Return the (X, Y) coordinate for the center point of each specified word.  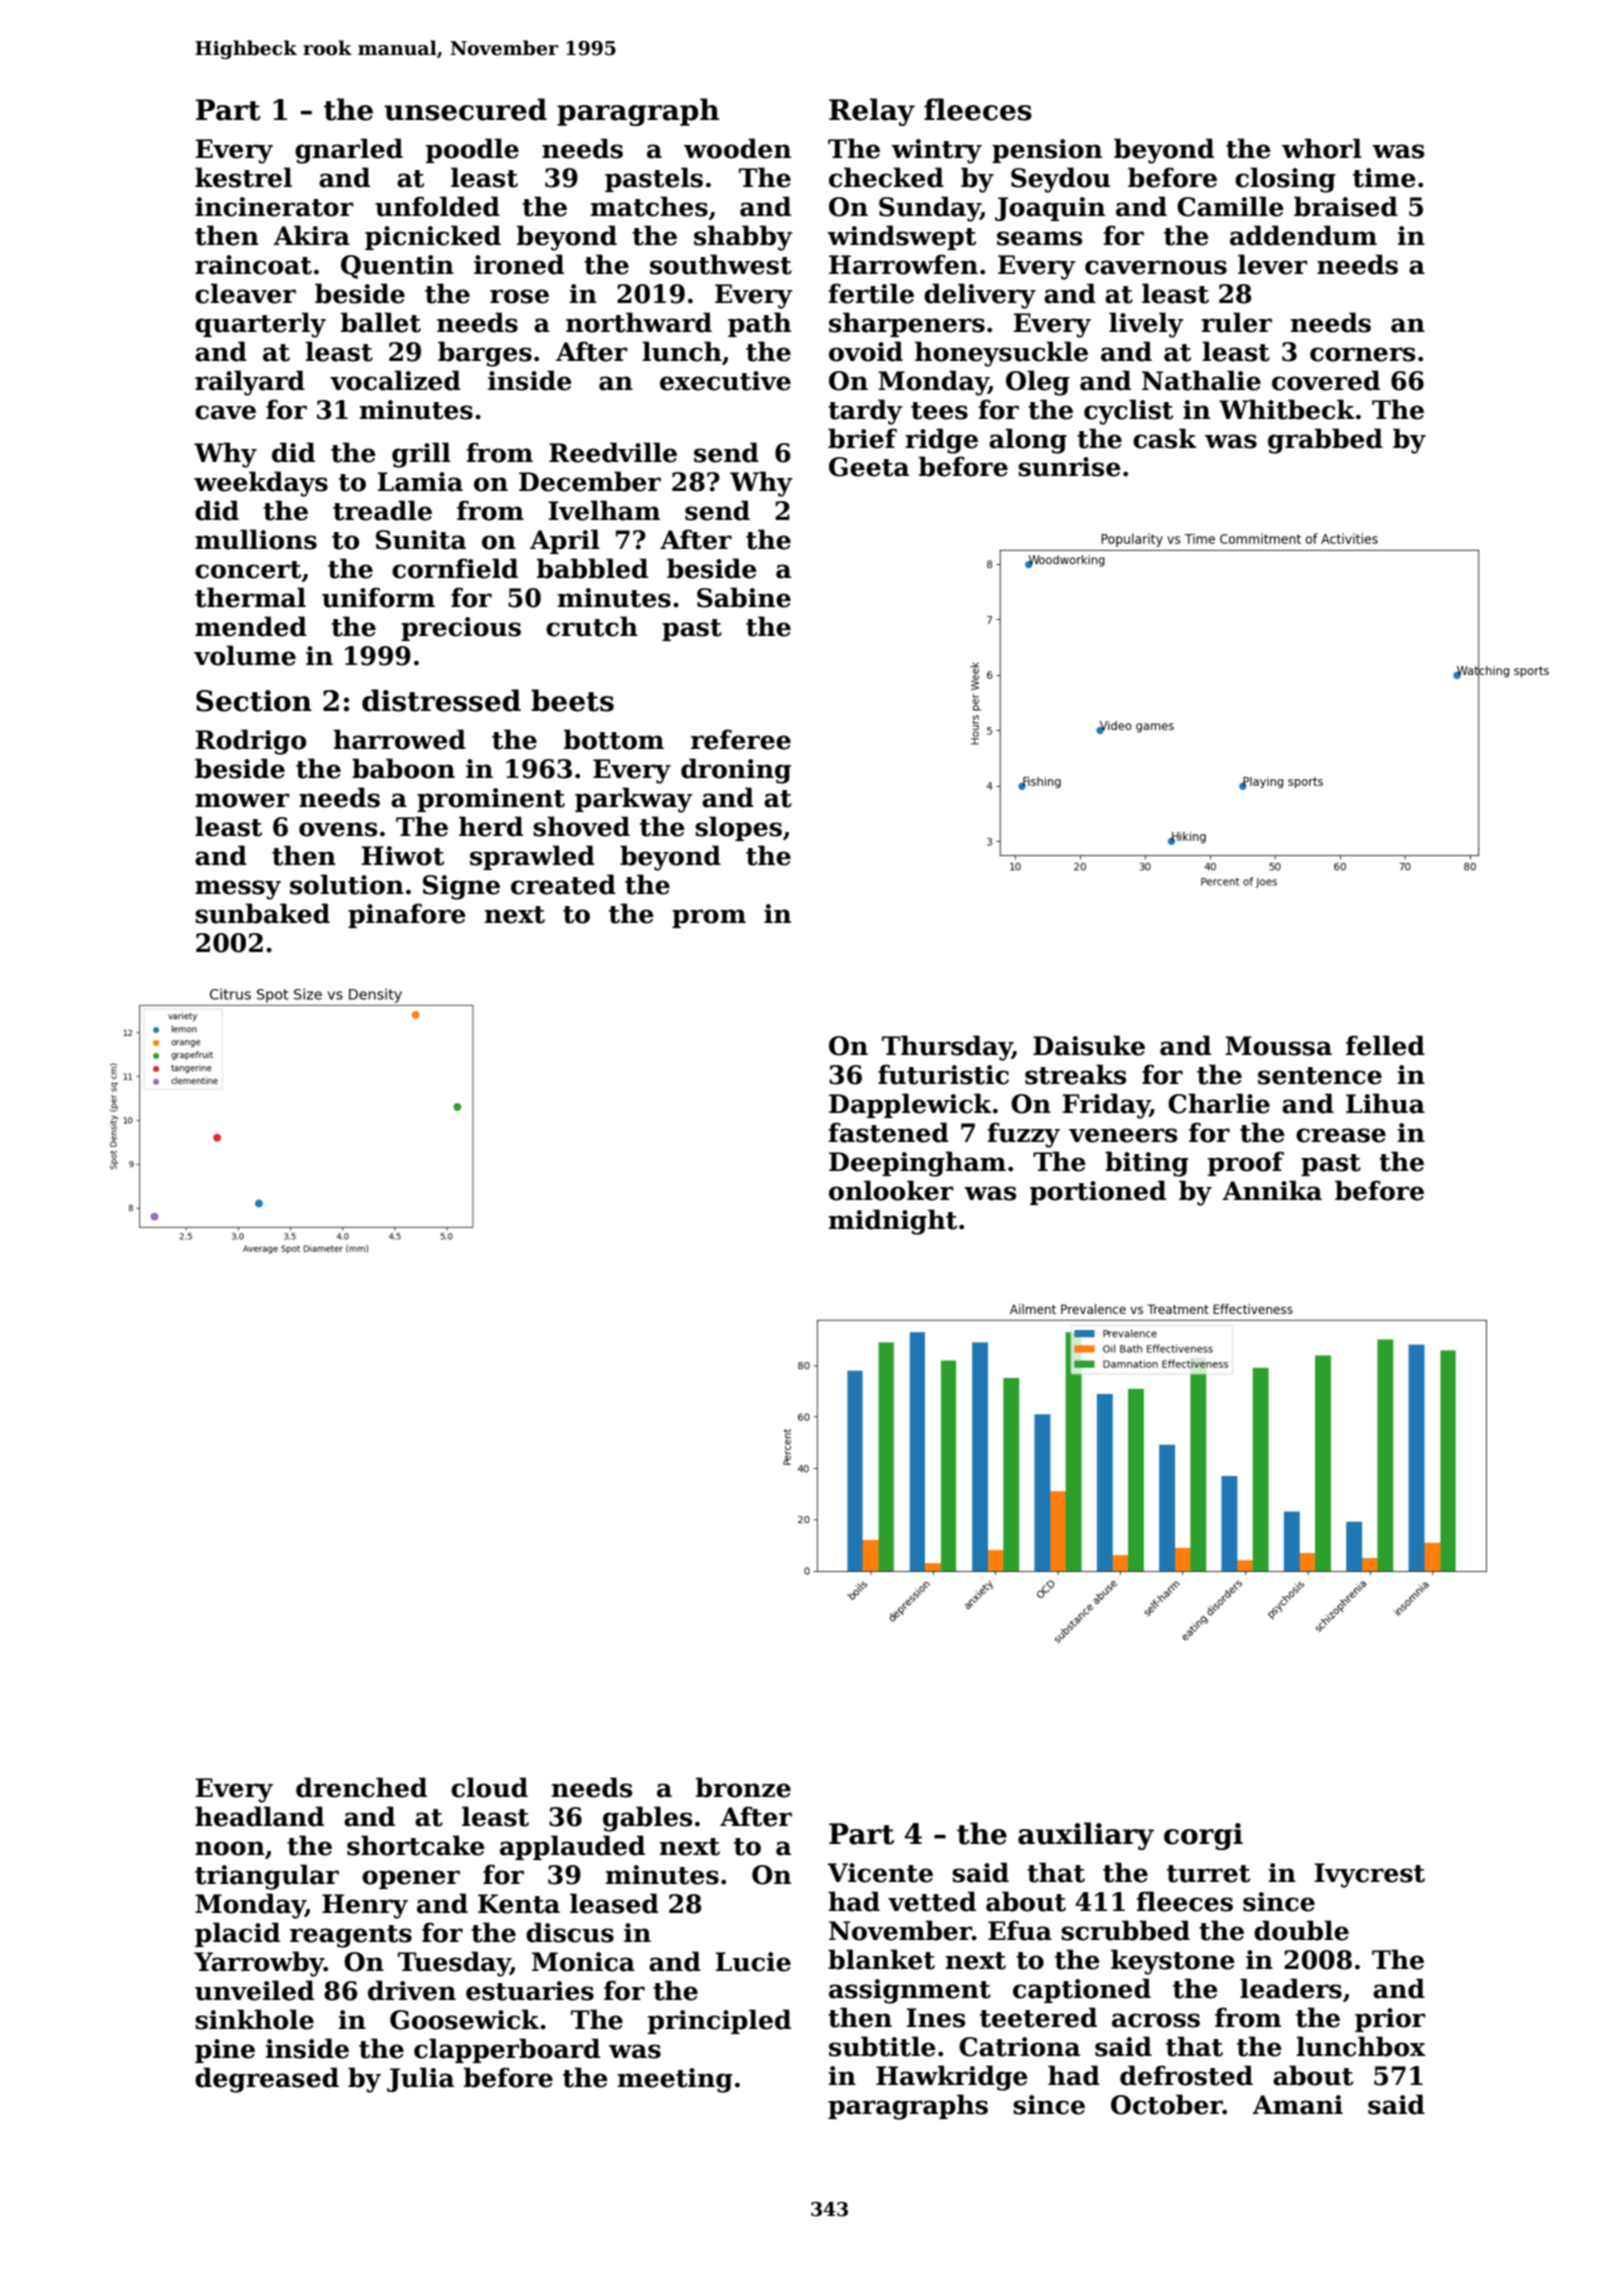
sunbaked (262, 913)
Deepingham (917, 1164)
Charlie (1219, 1103)
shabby (743, 238)
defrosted (1186, 2075)
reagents (351, 1936)
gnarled (349, 151)
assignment (910, 1991)
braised (1346, 206)
